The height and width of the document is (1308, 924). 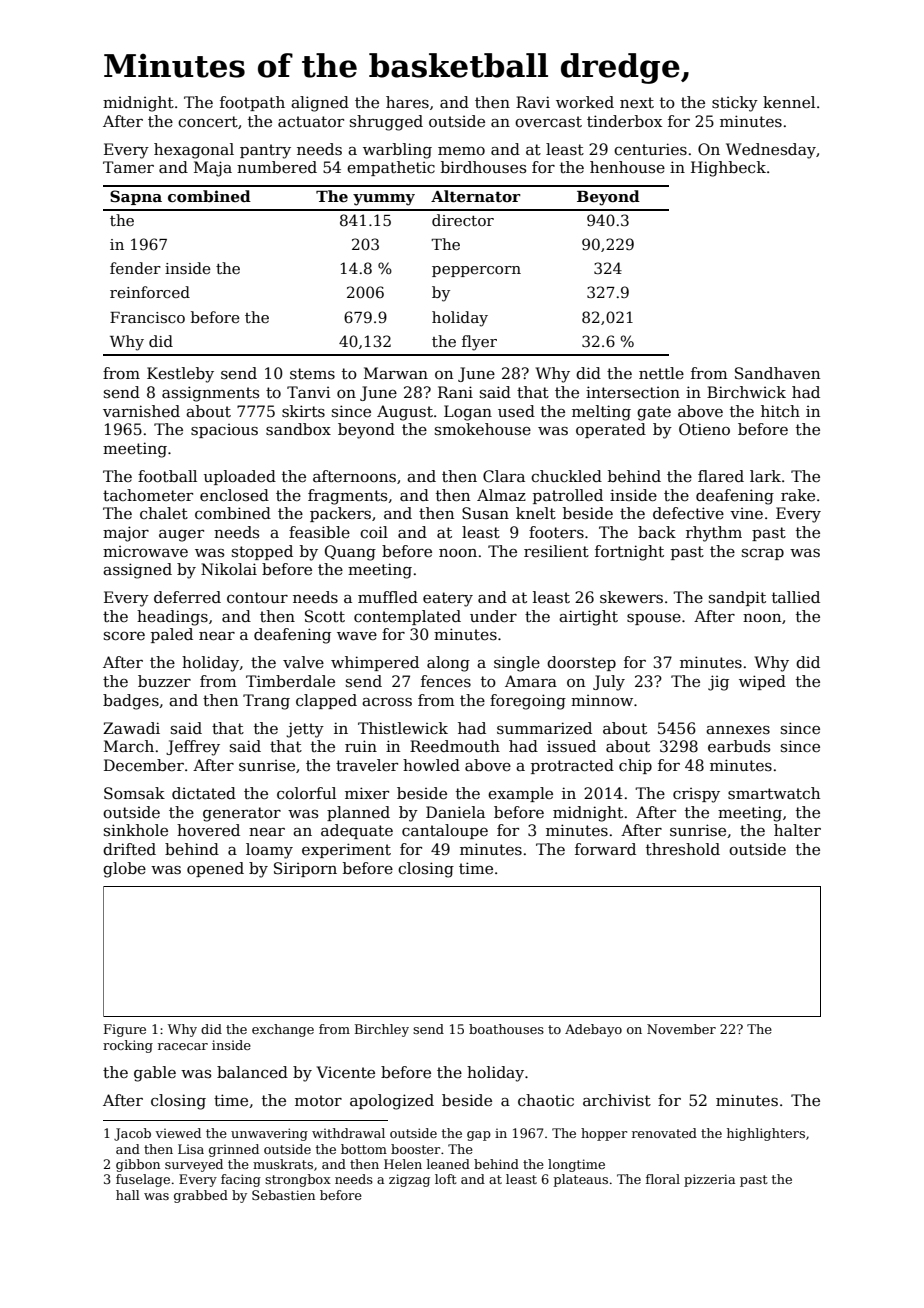 I want to click on concert, so click(x=208, y=122).
